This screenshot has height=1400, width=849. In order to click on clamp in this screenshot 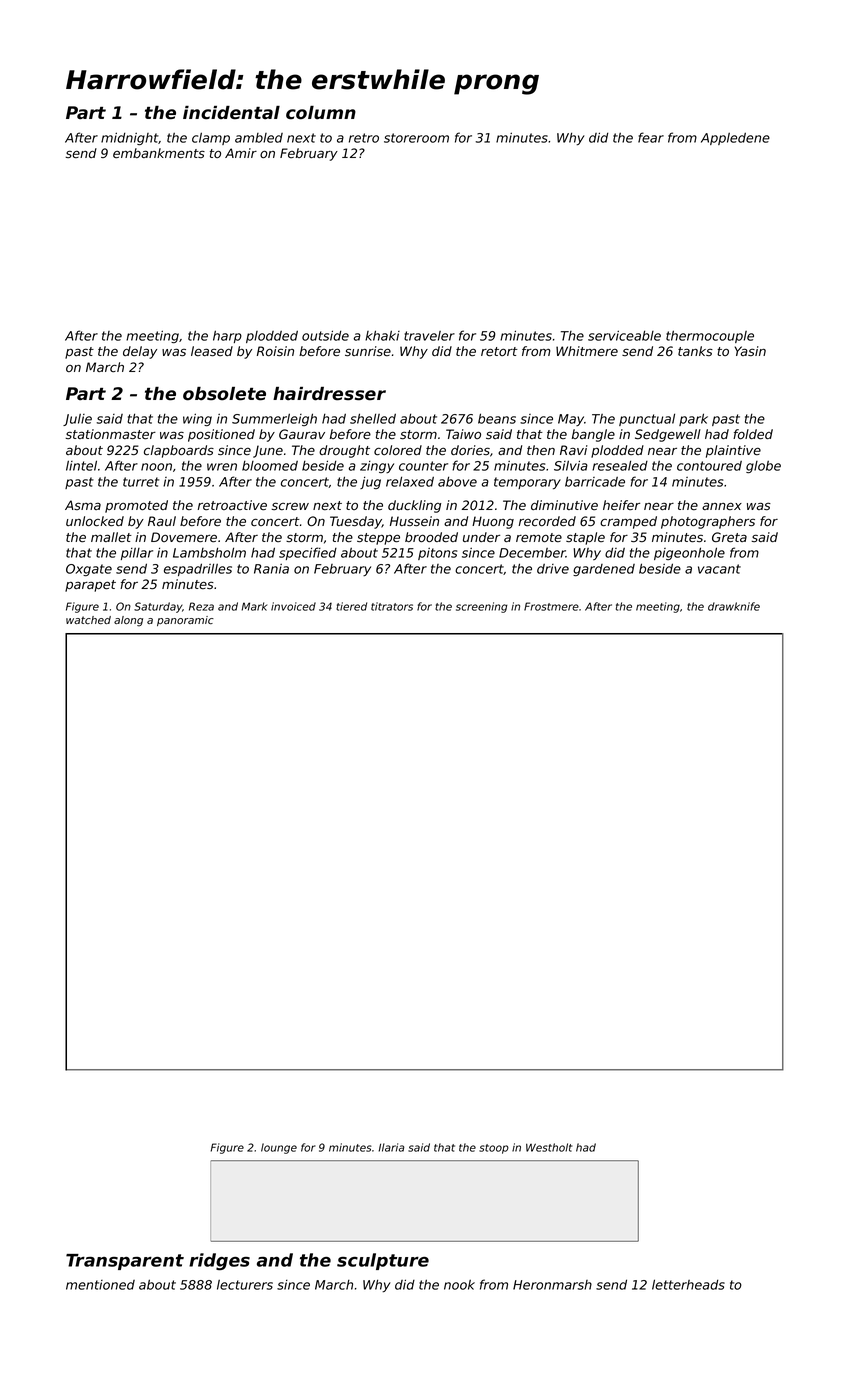, I will do `click(211, 138)`.
